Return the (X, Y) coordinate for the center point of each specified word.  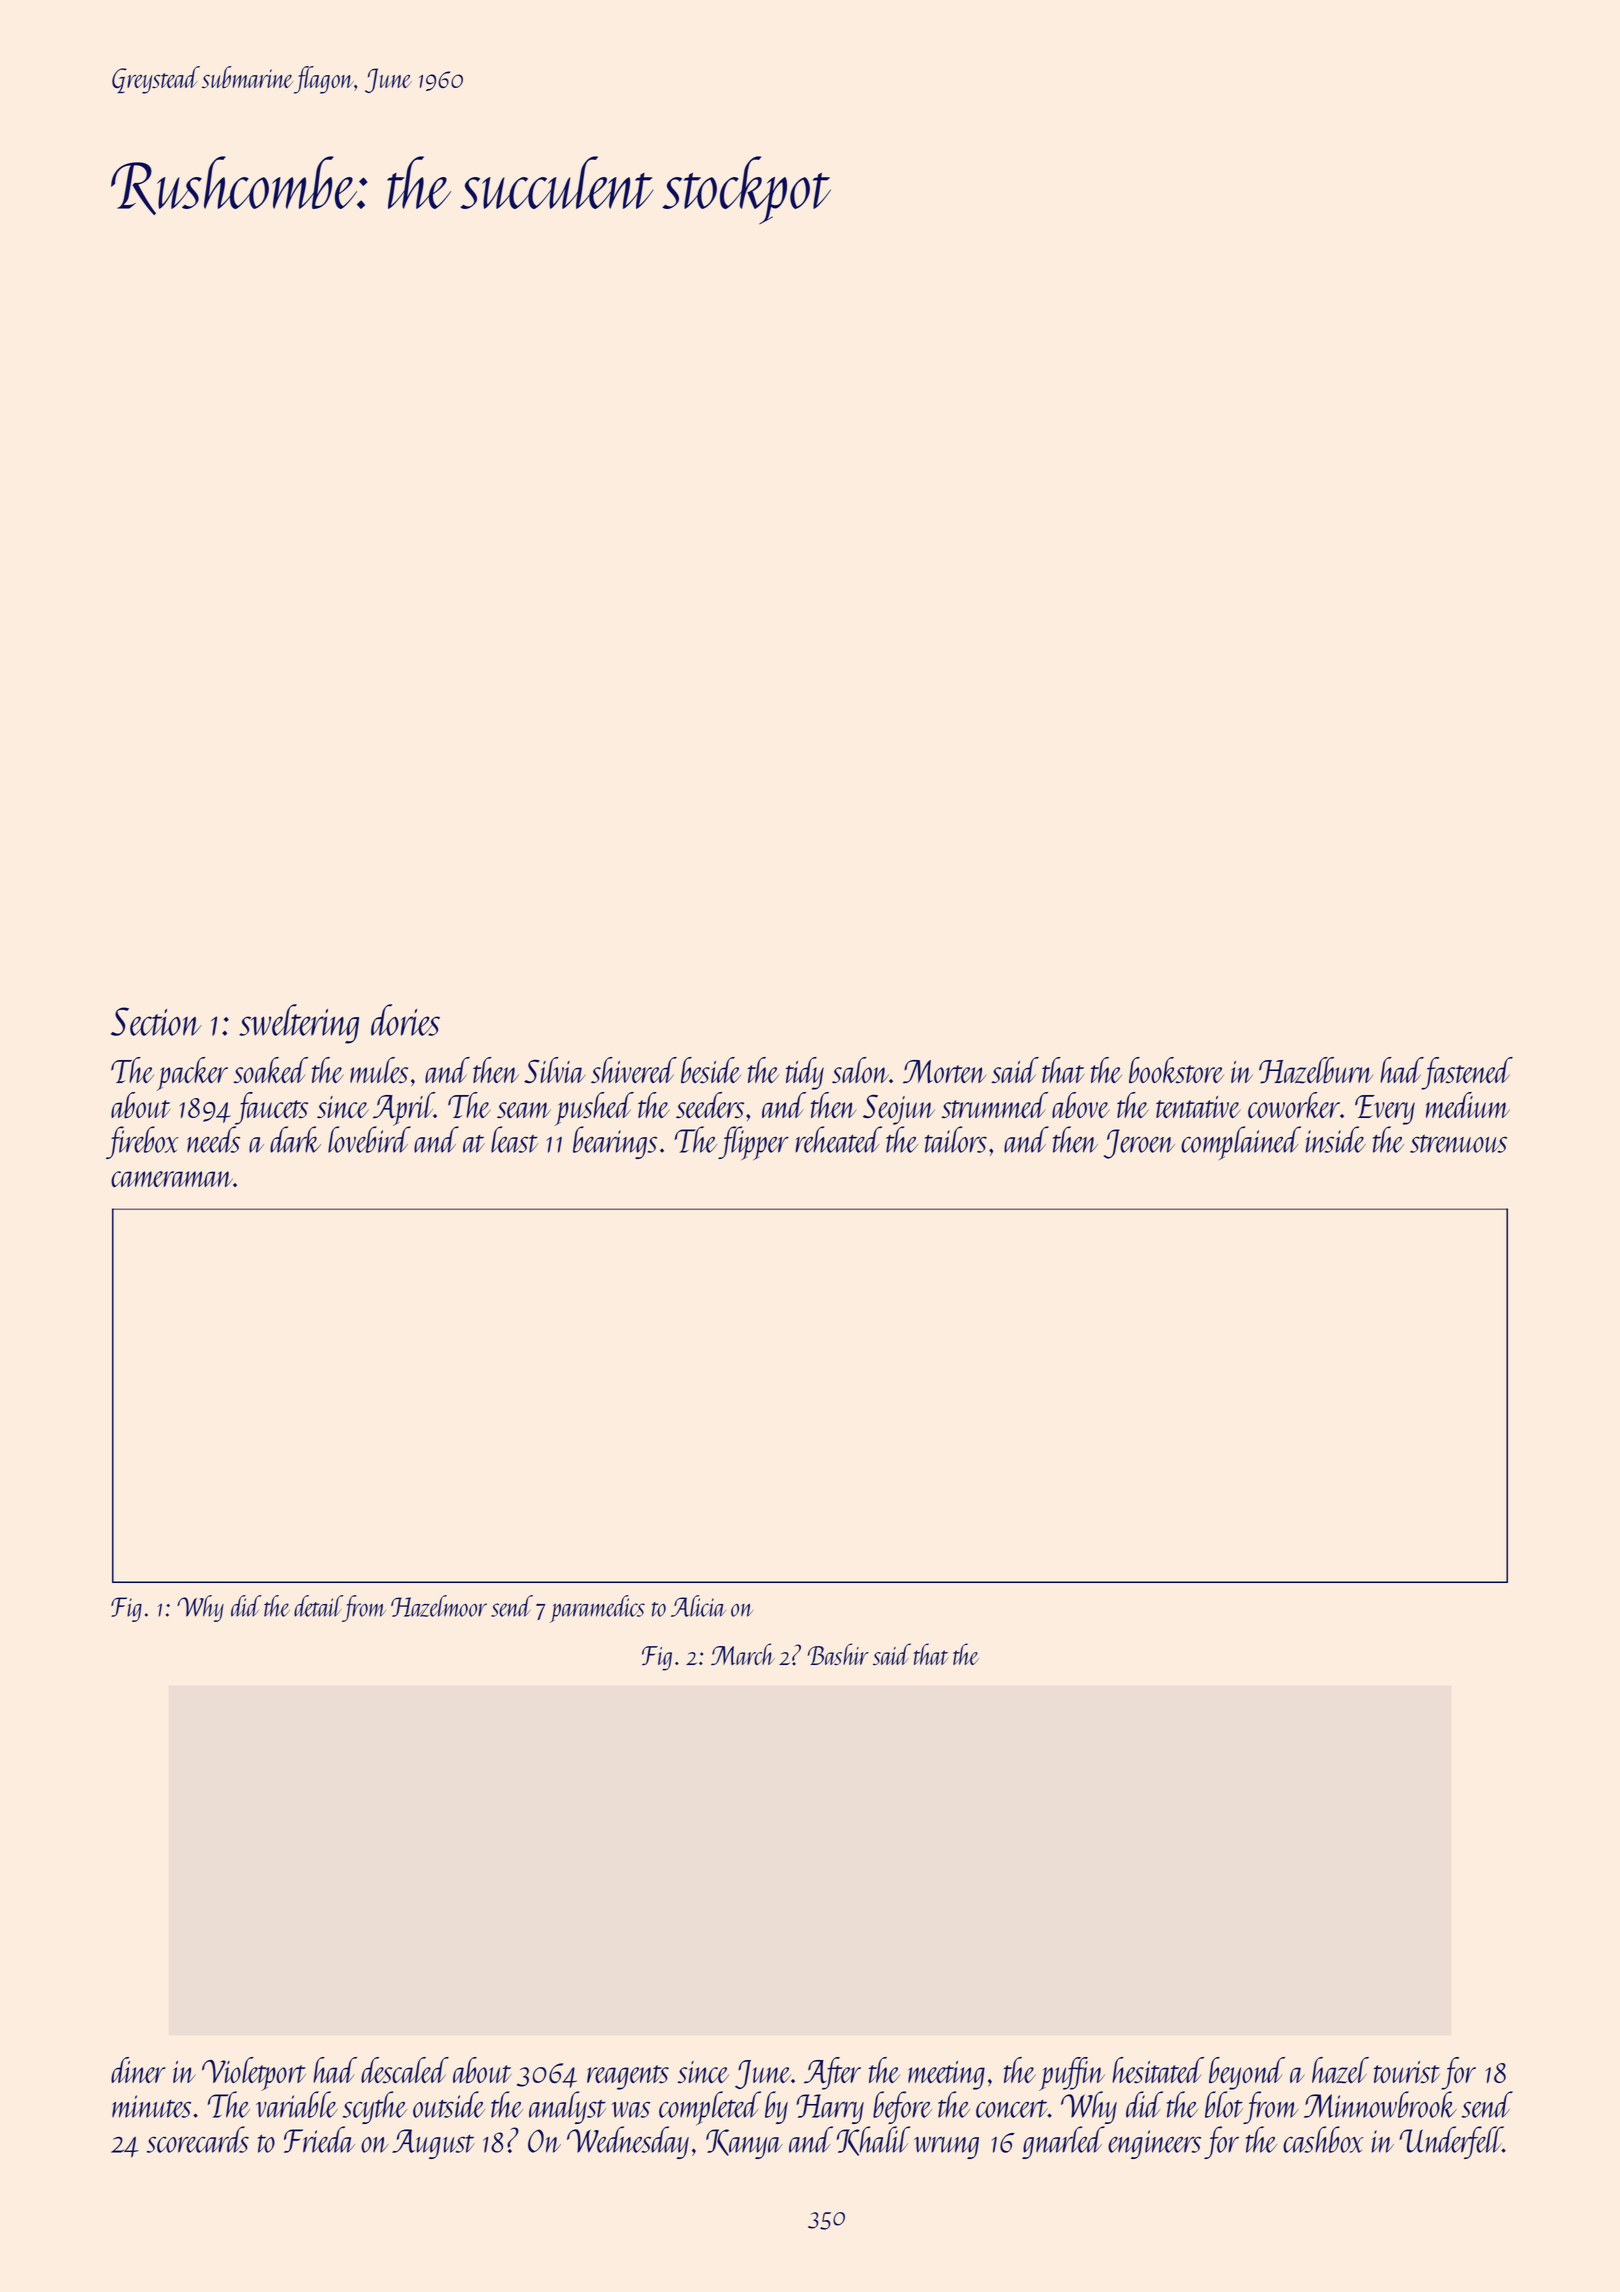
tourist (1407, 2072)
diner (138, 2070)
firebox (142, 1142)
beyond (1247, 2073)
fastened (1468, 1073)
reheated (838, 1139)
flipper (753, 1143)
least (514, 1139)
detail (318, 1606)
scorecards (198, 2139)
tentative (1198, 1107)
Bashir (838, 1654)
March (743, 1654)
